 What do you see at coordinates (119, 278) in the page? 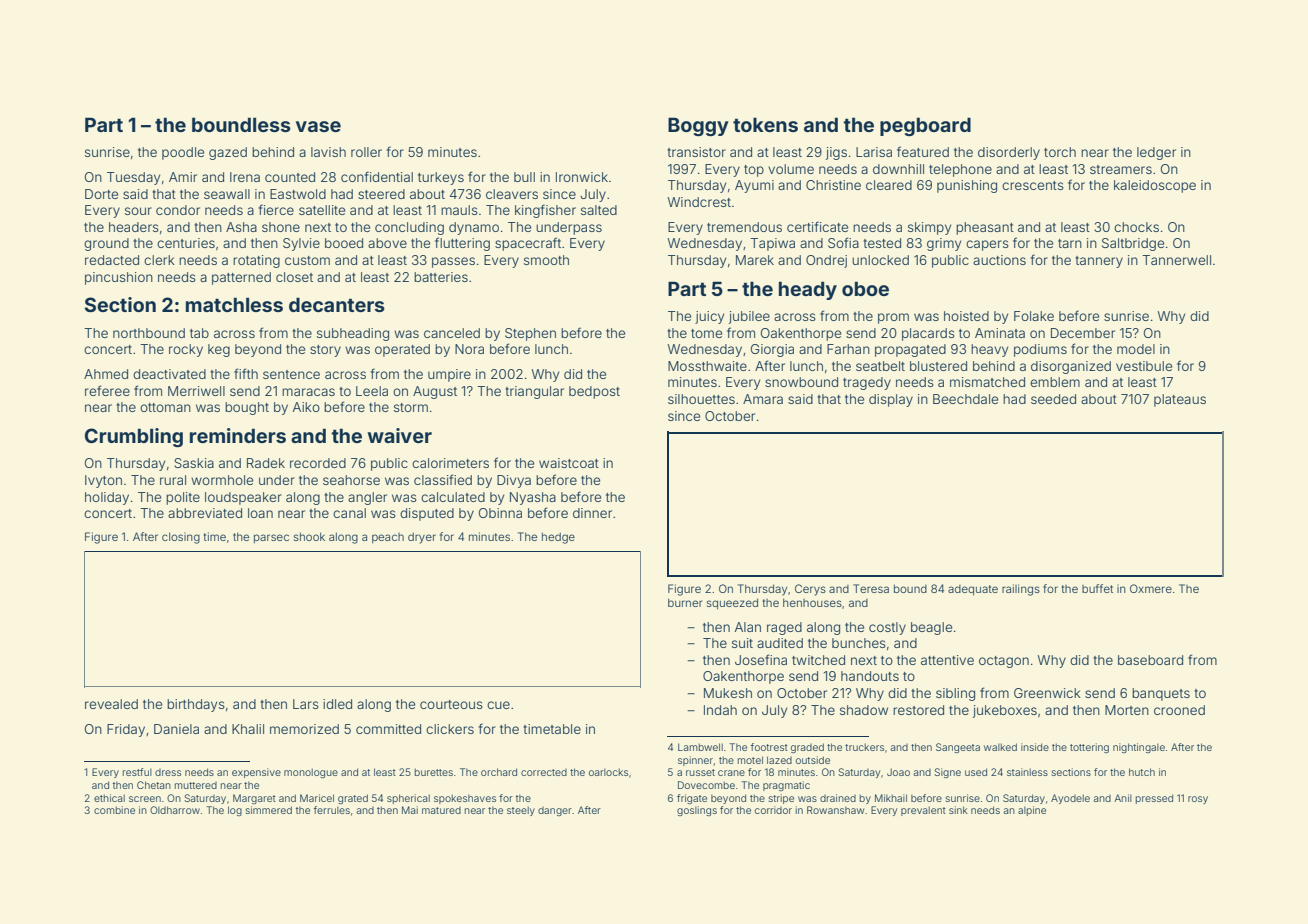
I see `pincushion` at bounding box center [119, 278].
